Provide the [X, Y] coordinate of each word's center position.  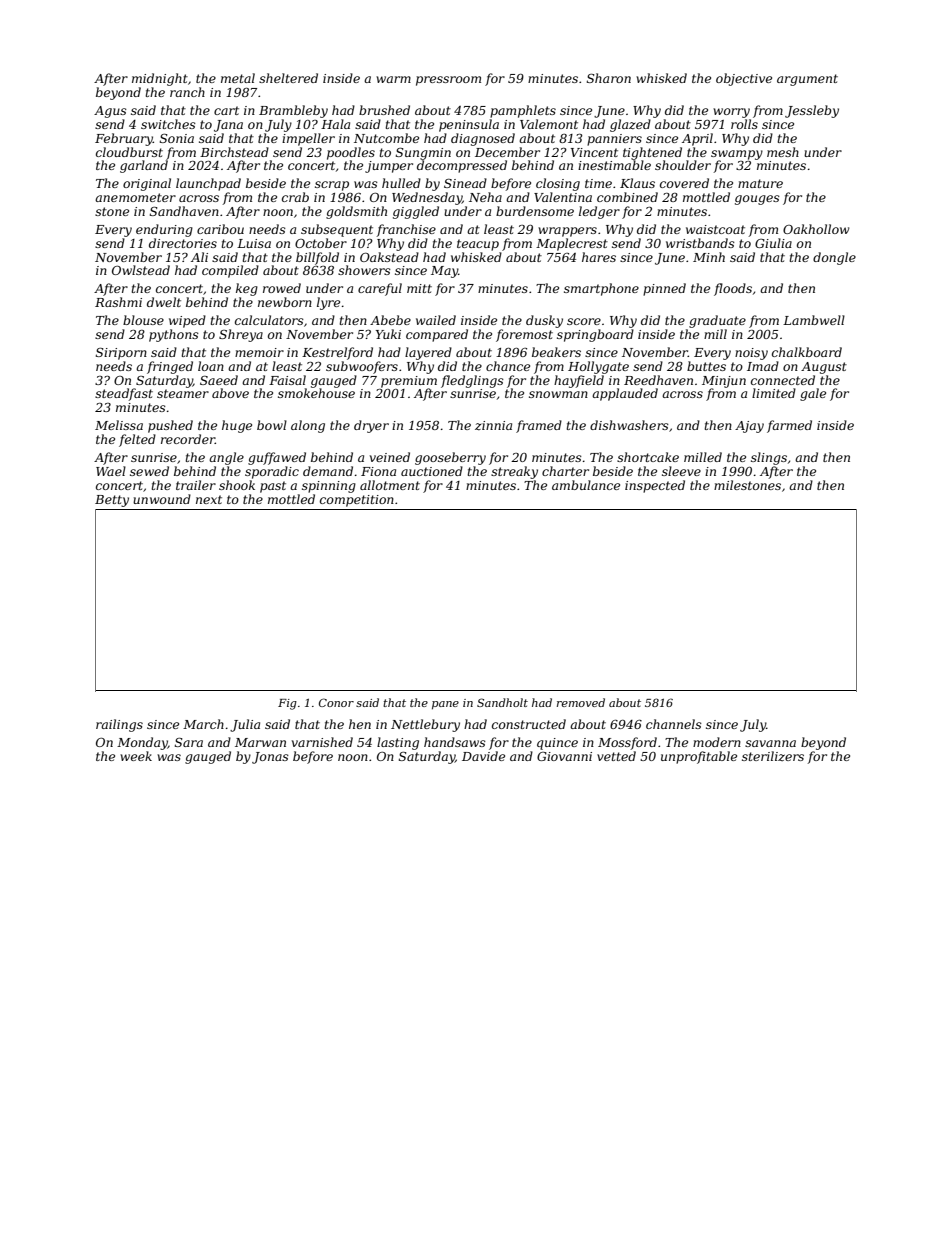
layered [428, 353]
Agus [110, 112]
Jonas [270, 758]
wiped [187, 321]
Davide [483, 756]
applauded [625, 394]
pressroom [448, 81]
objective [744, 79]
